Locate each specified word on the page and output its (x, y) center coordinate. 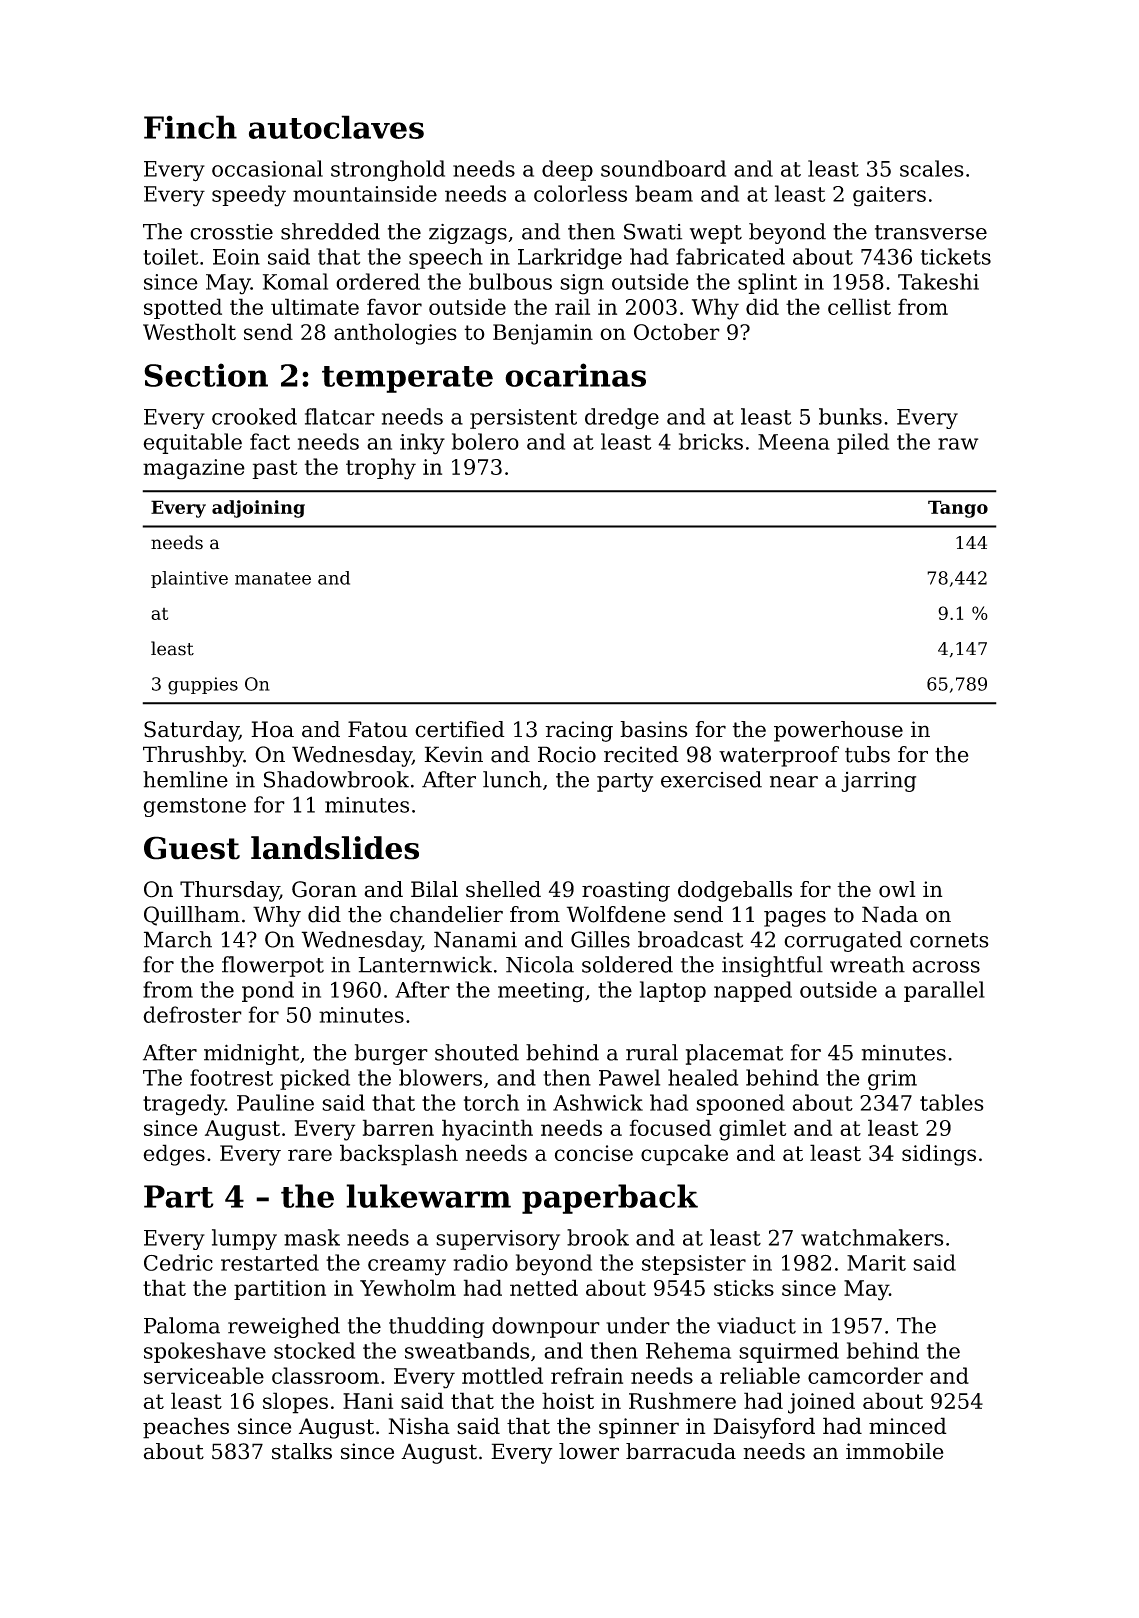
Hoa (272, 729)
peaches (186, 1428)
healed (703, 1077)
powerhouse (838, 731)
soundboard (663, 168)
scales (932, 168)
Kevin (453, 754)
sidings (939, 1155)
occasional (267, 168)
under (638, 1325)
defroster (192, 1014)
